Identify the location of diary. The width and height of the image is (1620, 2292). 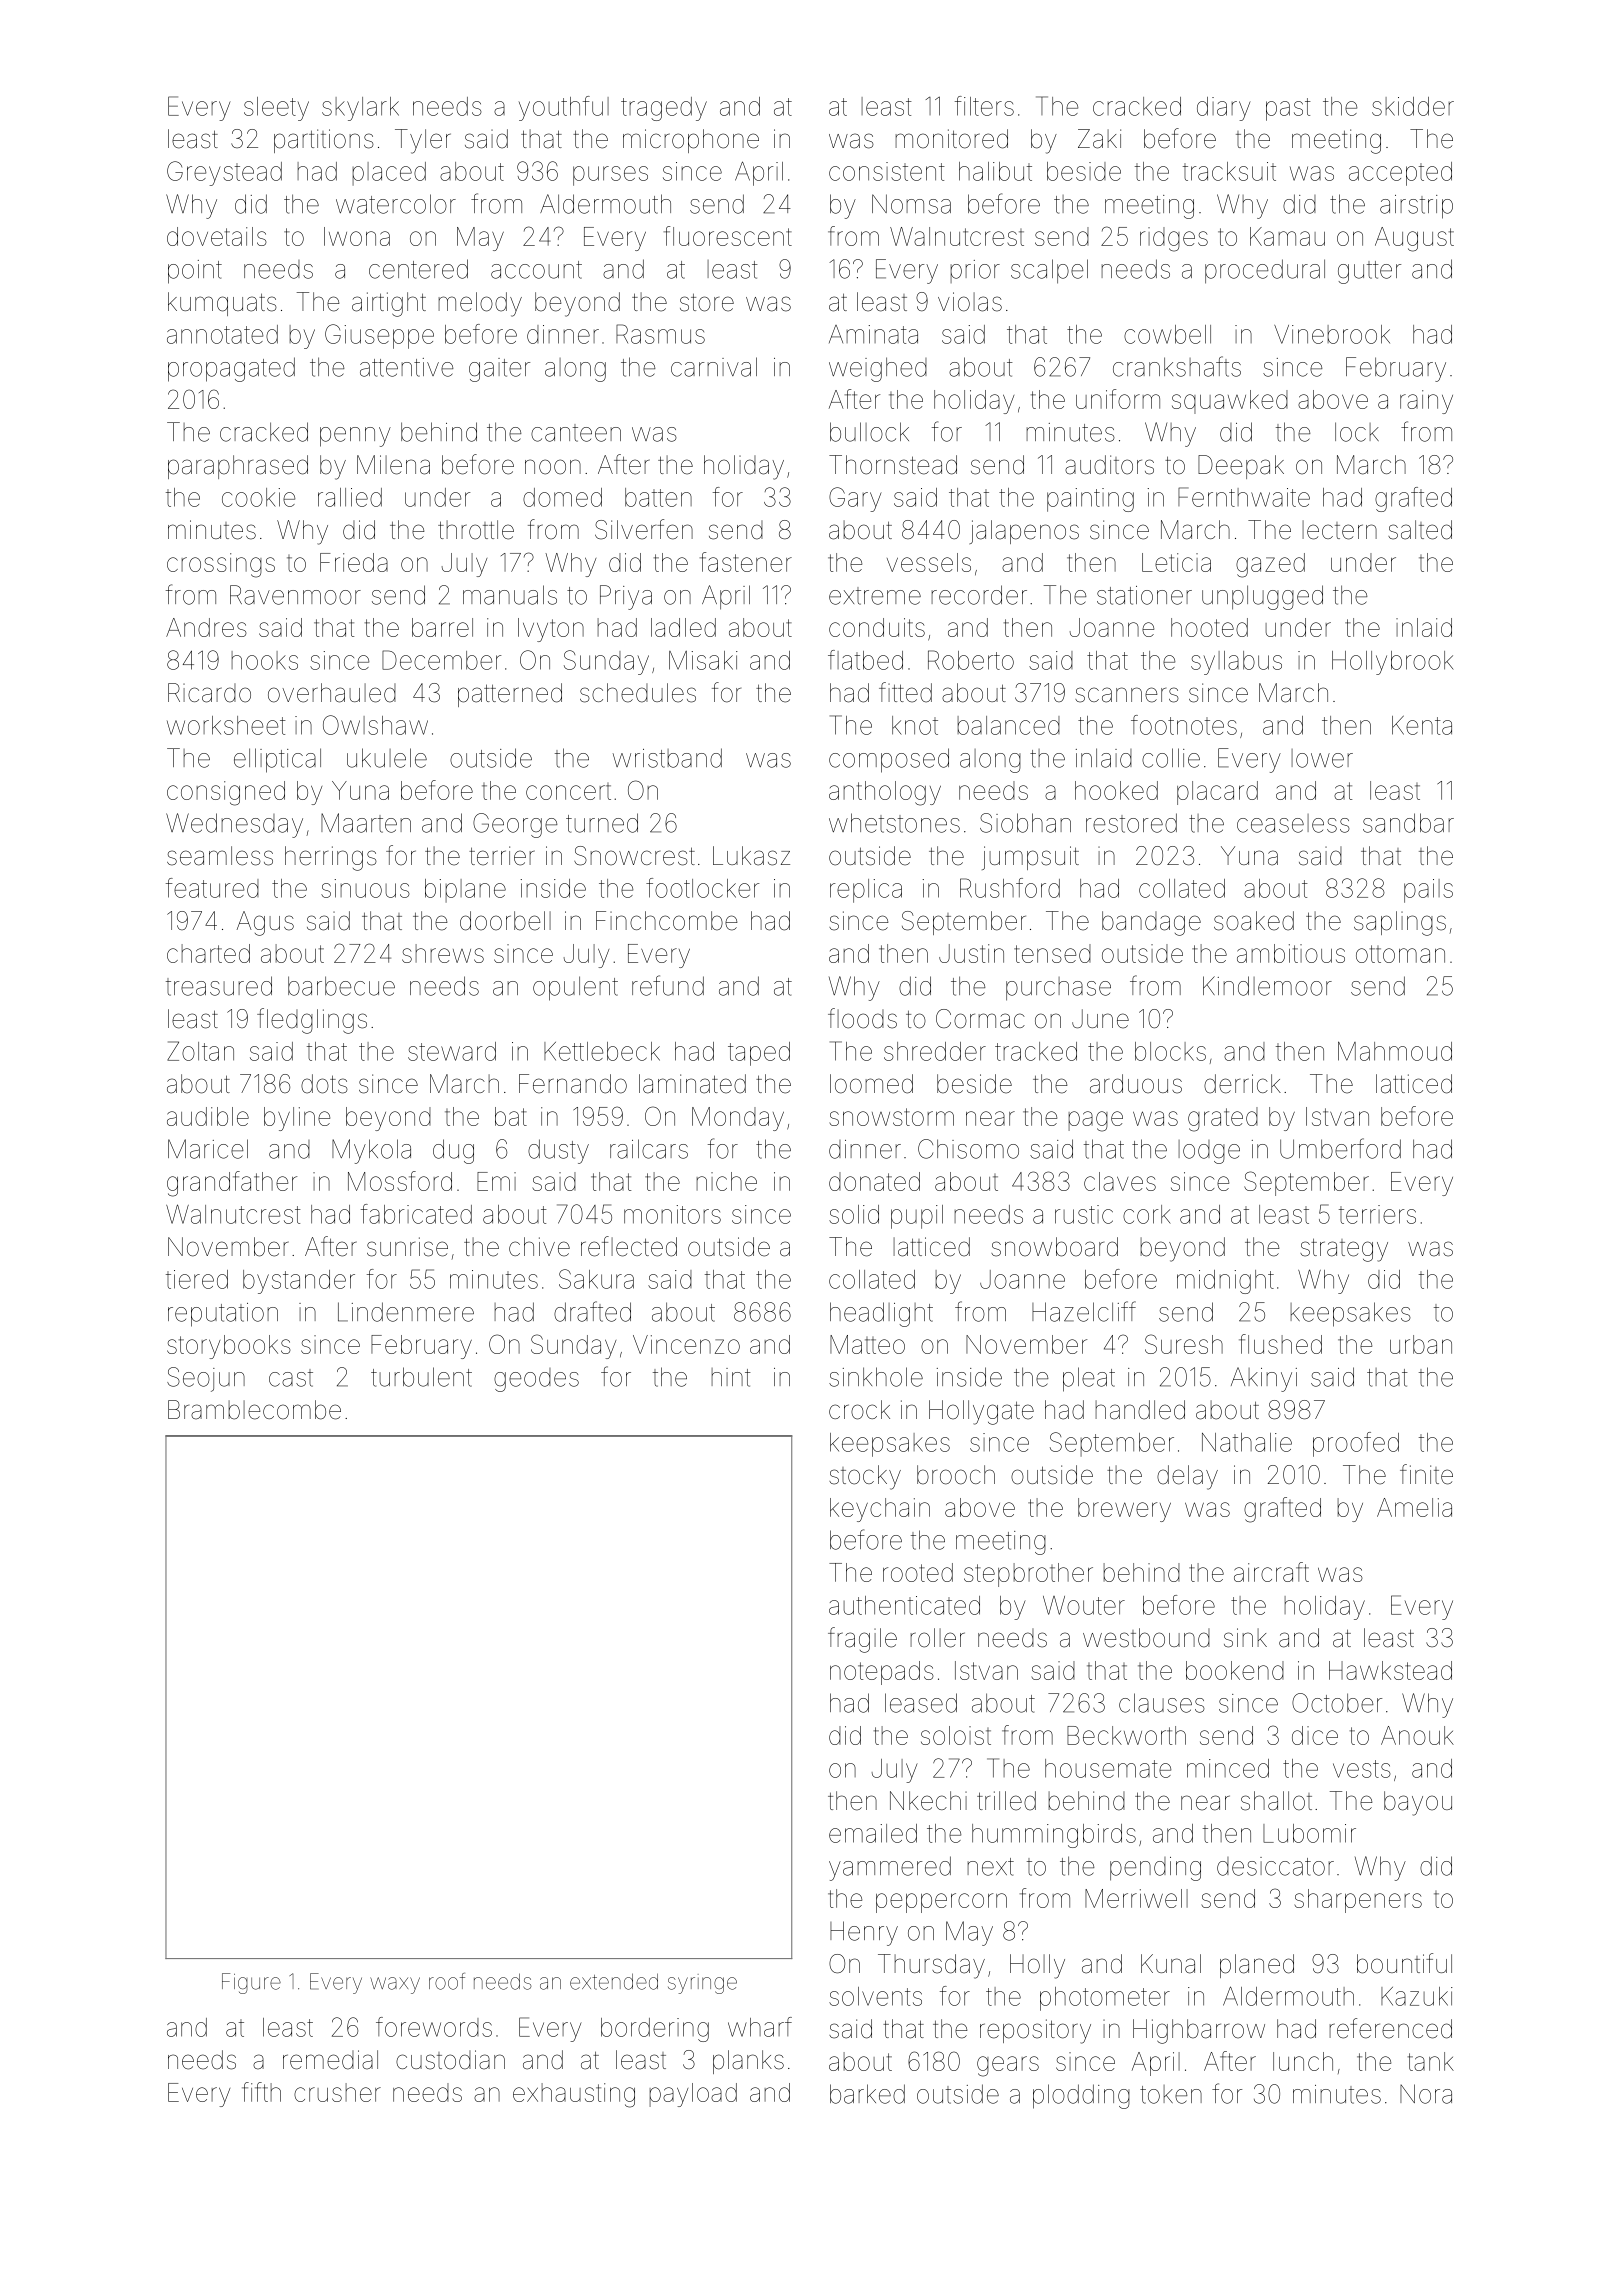
(1224, 109).
